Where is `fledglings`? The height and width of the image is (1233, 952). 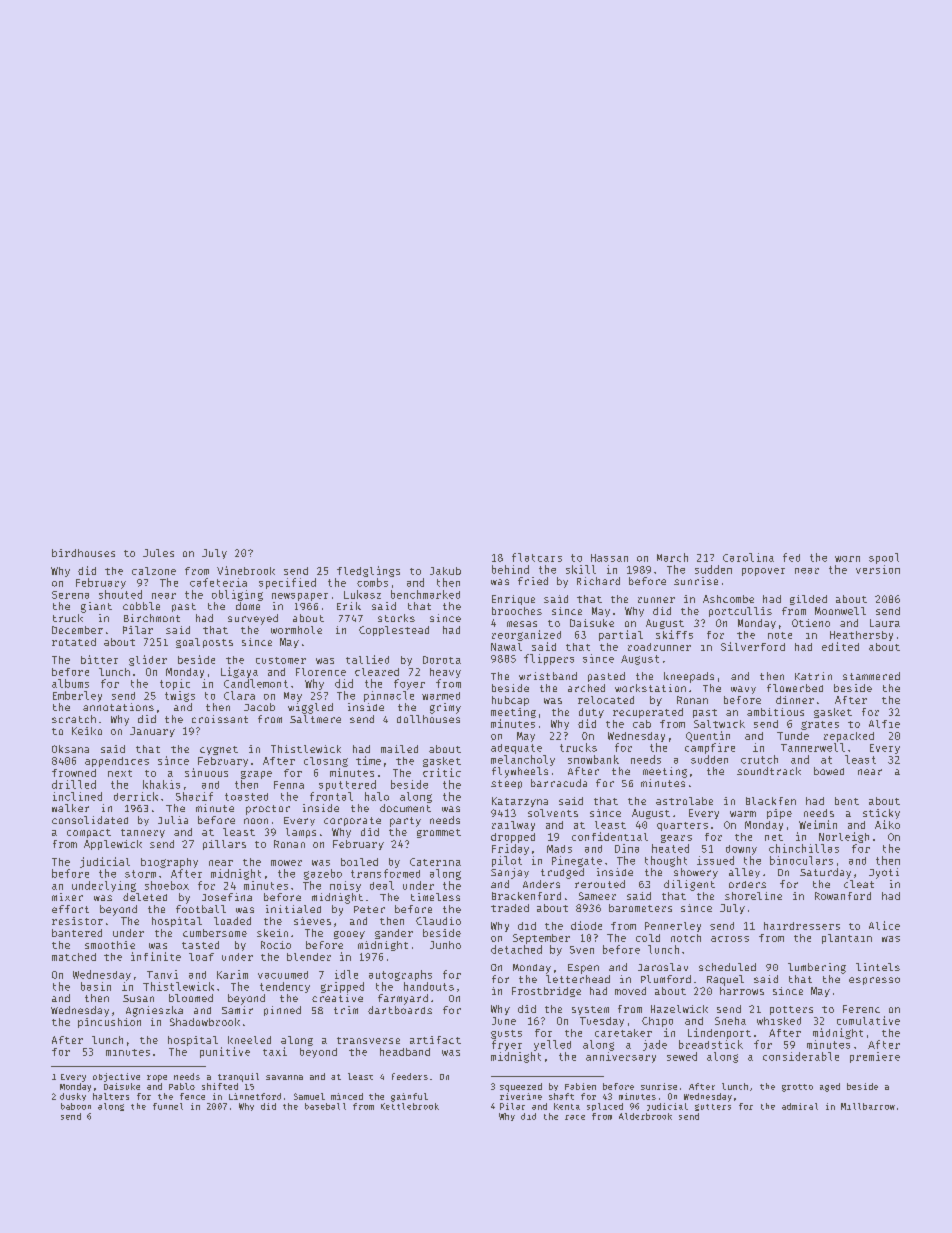 fledglings is located at coordinates (368, 571).
